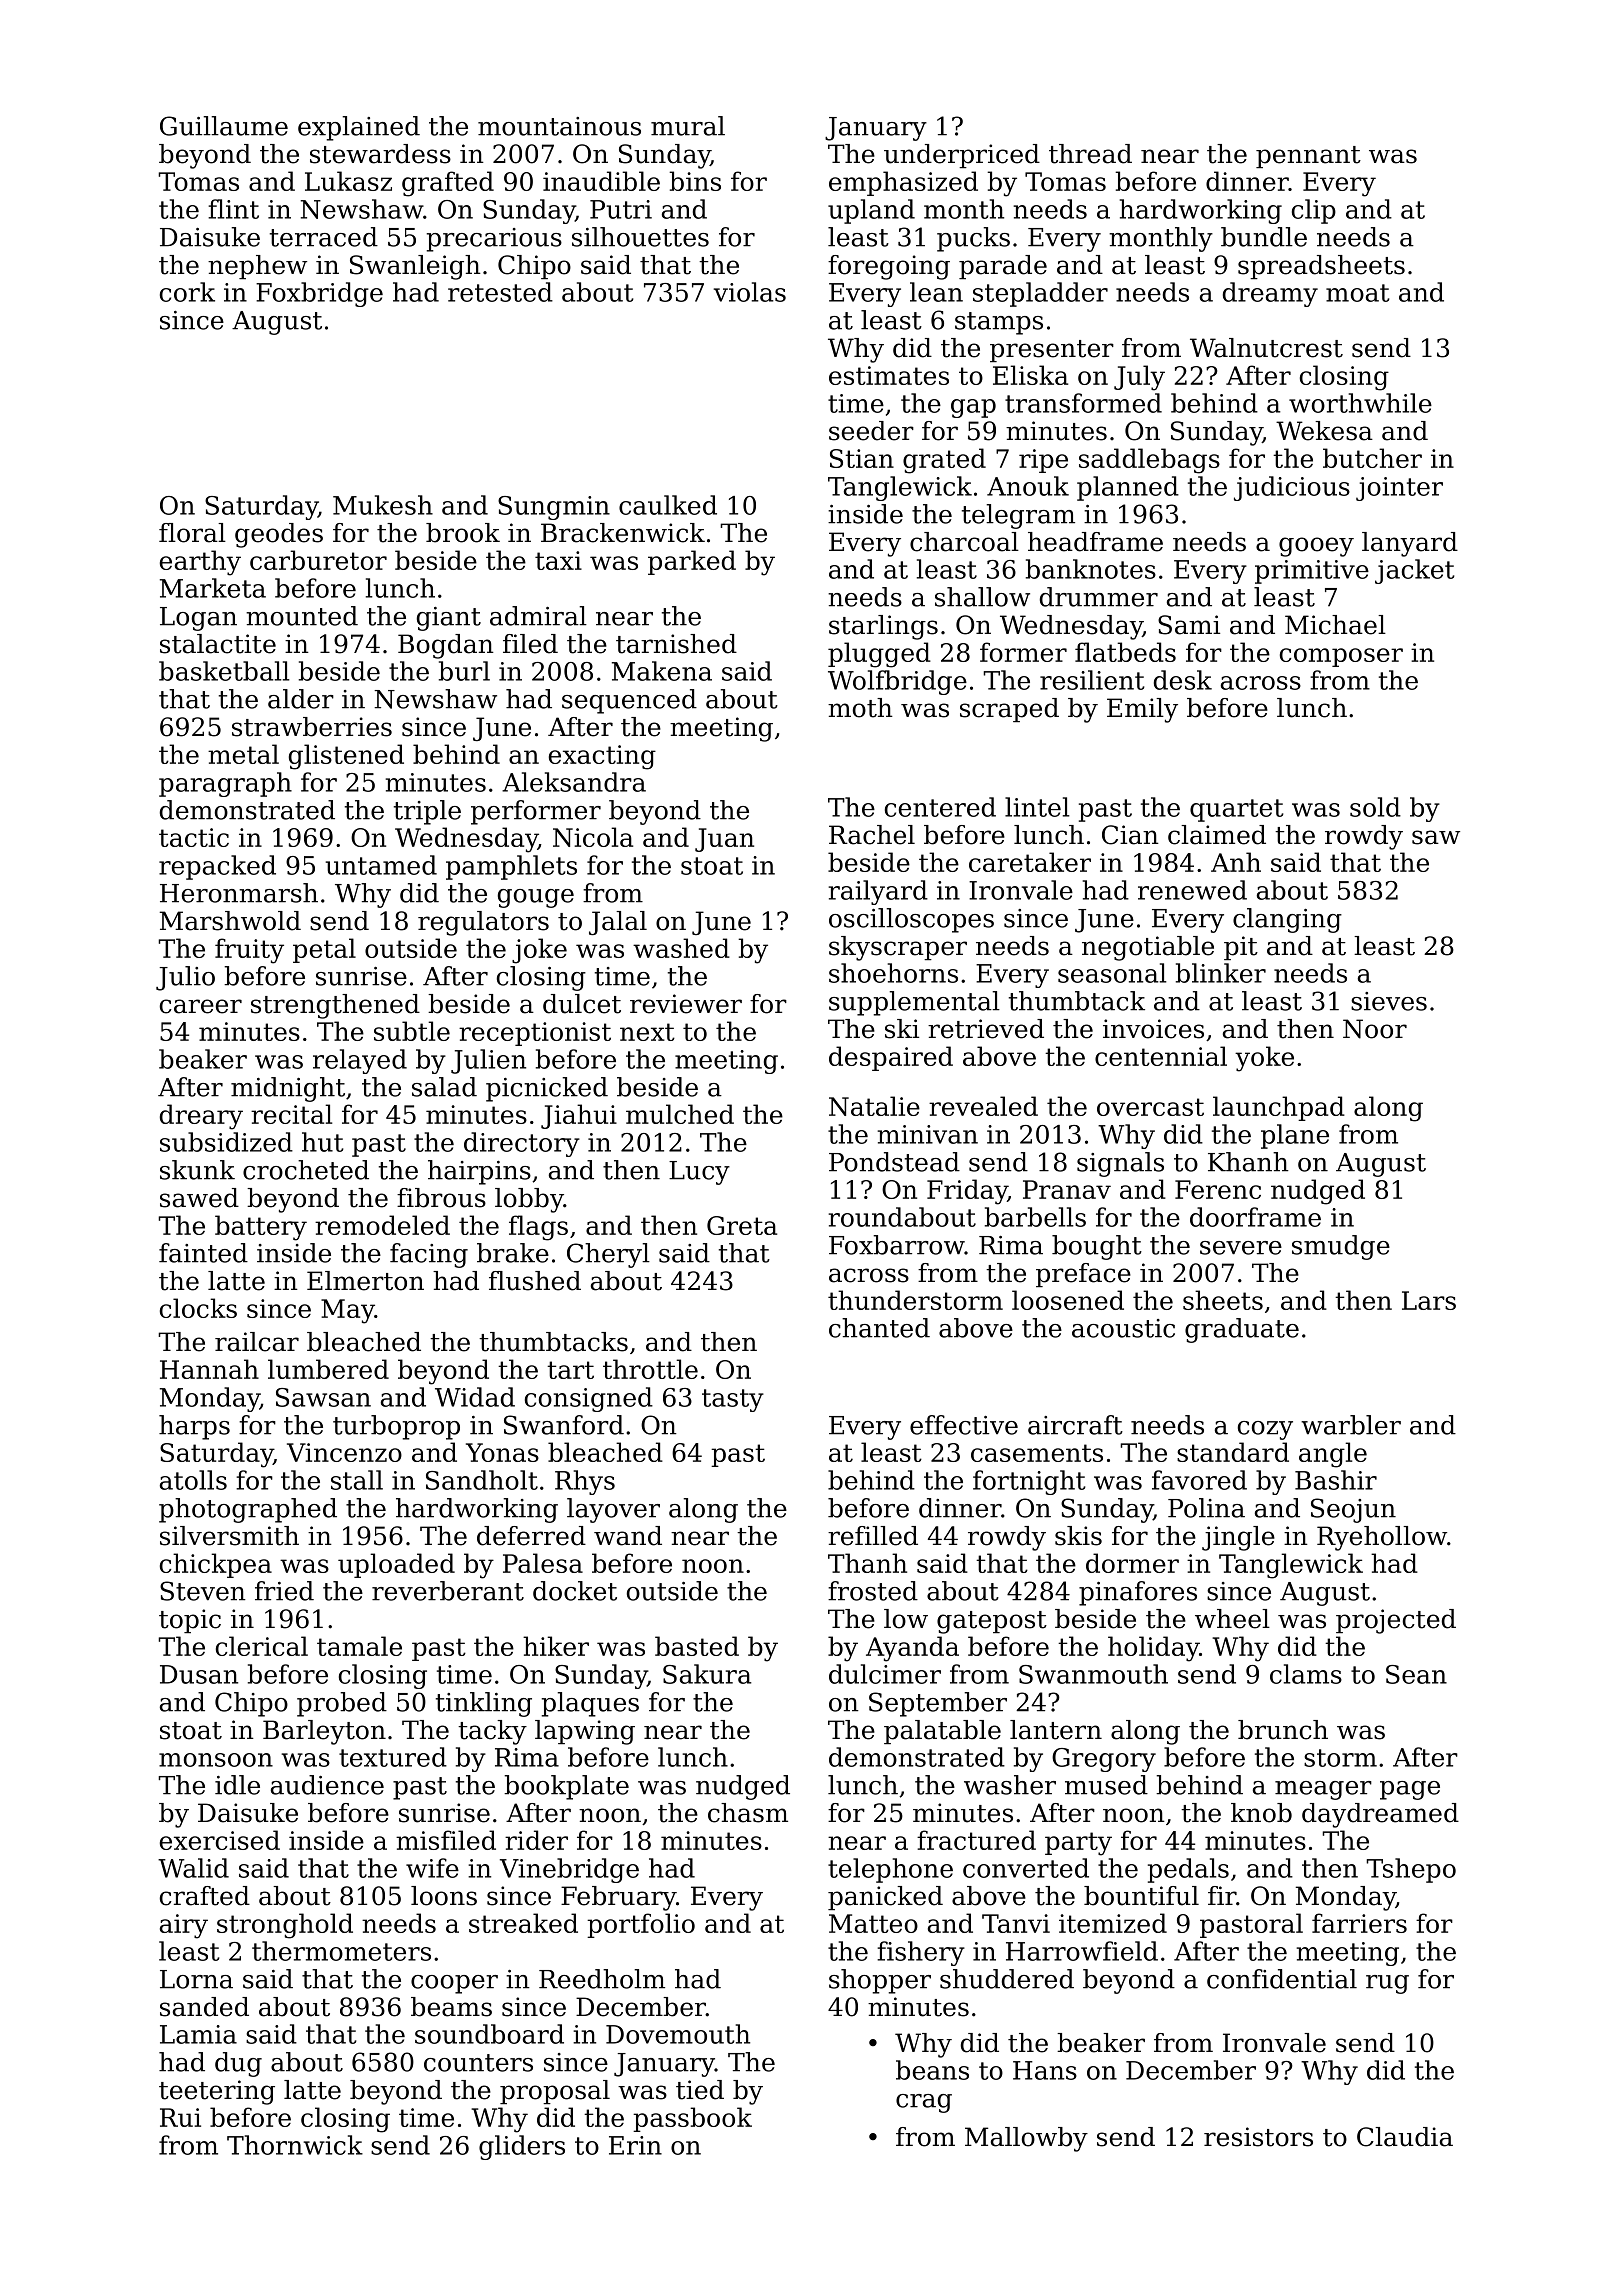 This screenshot has height=2292, width=1620. What do you see at coordinates (1341, 1247) in the screenshot?
I see `smudge` at bounding box center [1341, 1247].
